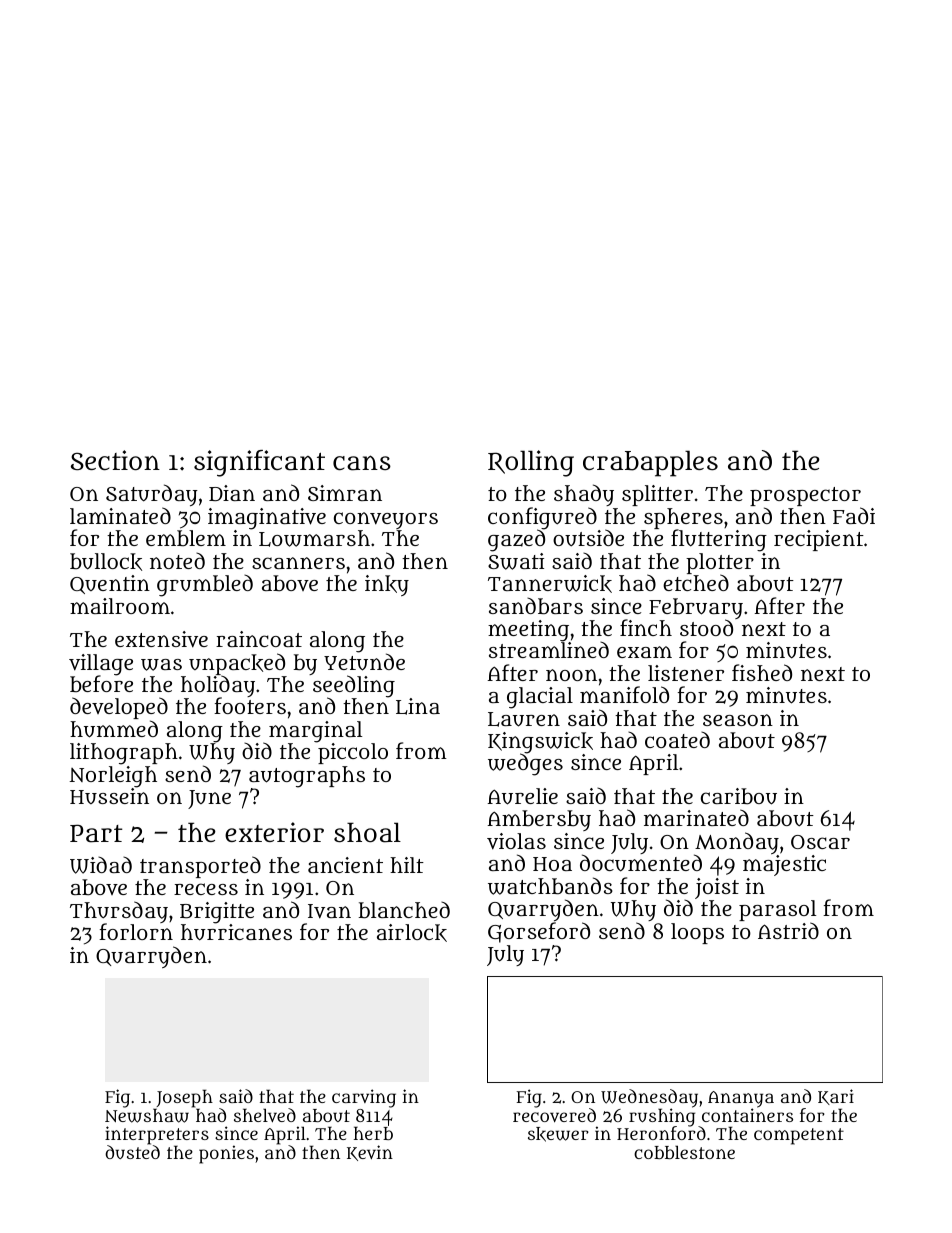  What do you see at coordinates (777, 910) in the image?
I see `parasol` at bounding box center [777, 910].
